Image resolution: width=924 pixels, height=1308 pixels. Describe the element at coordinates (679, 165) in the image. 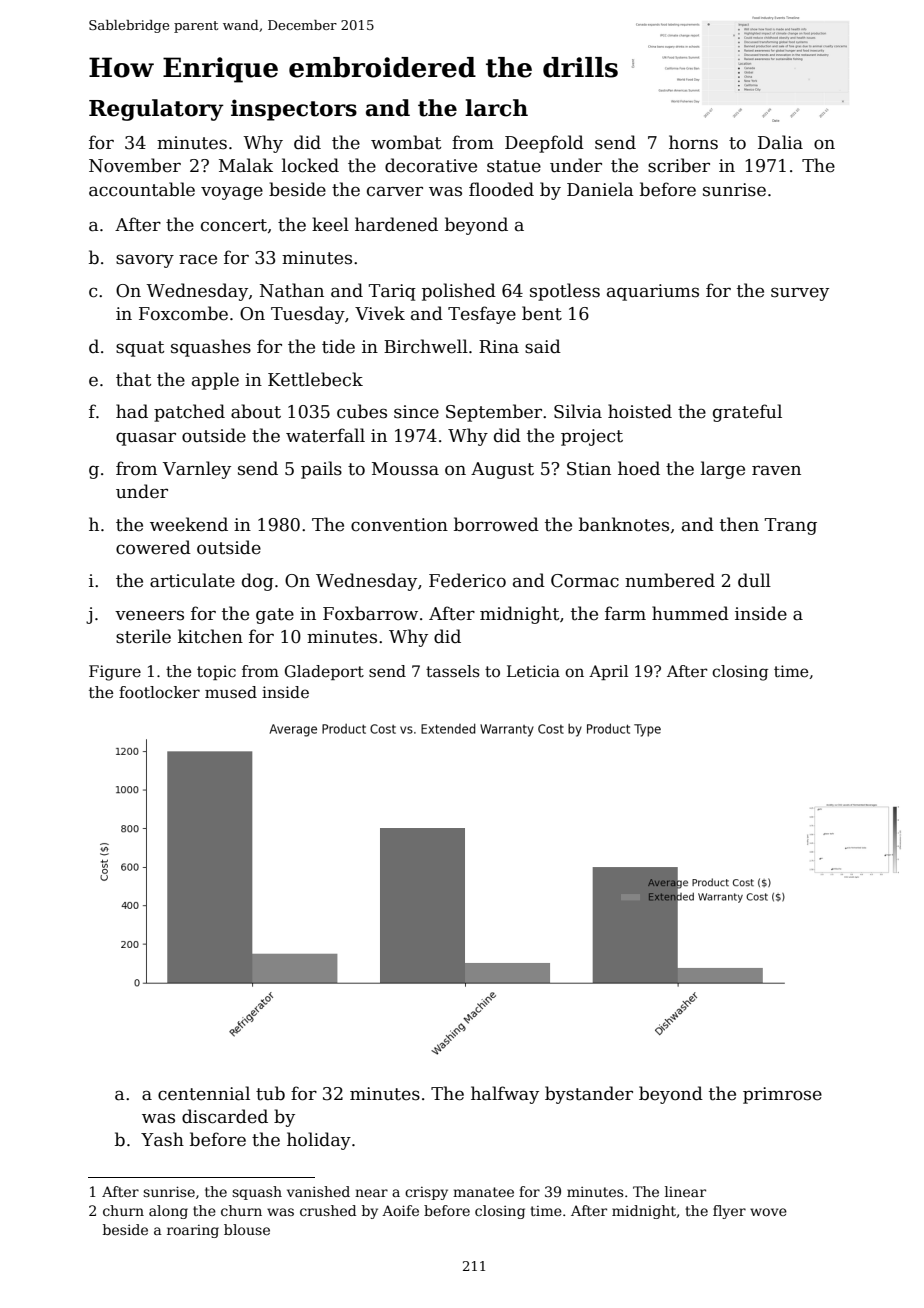

I see `scriber` at that location.
